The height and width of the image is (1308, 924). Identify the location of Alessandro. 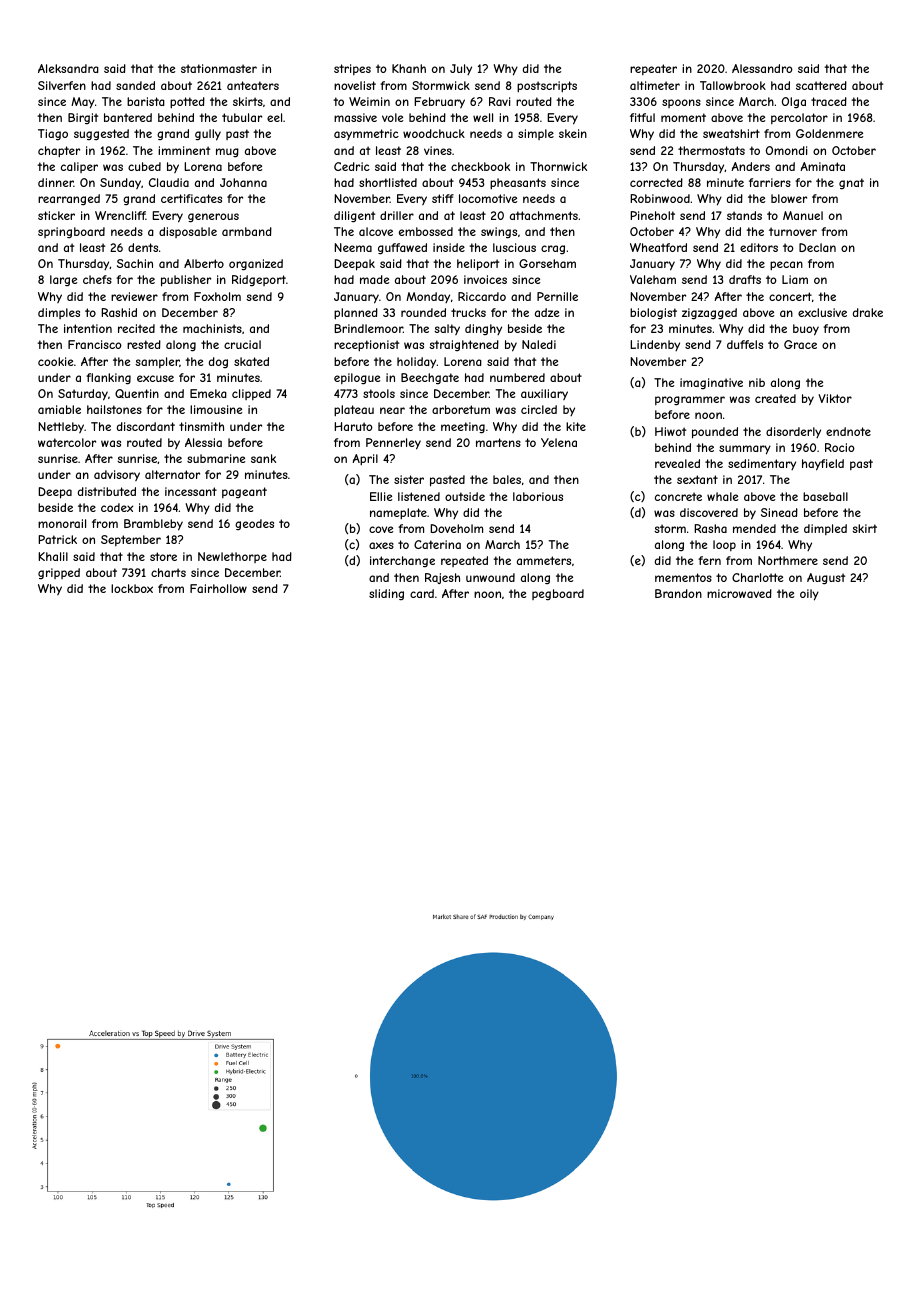
(762, 68).
